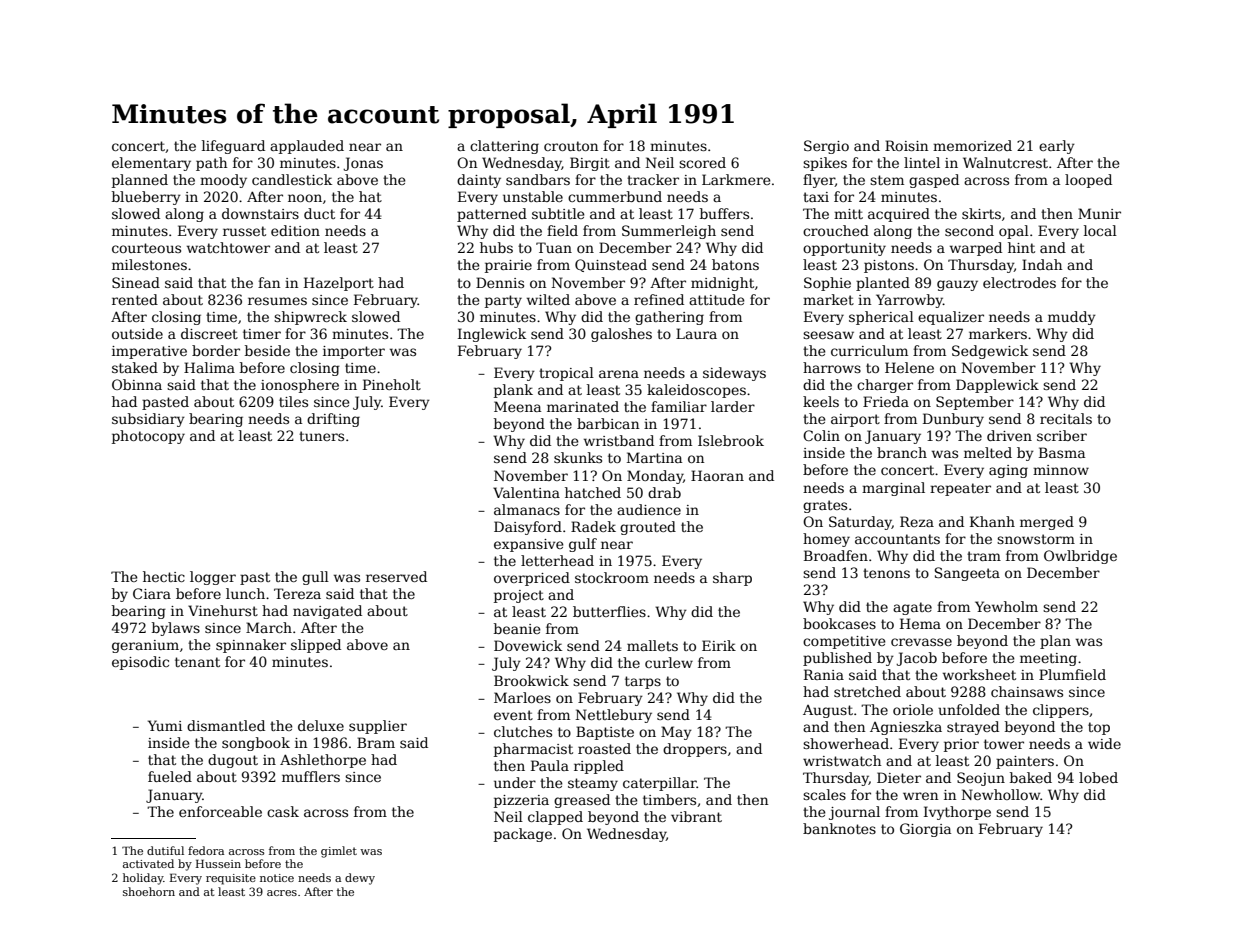 The image size is (1233, 952). What do you see at coordinates (137, 333) in the document?
I see `outside` at bounding box center [137, 333].
